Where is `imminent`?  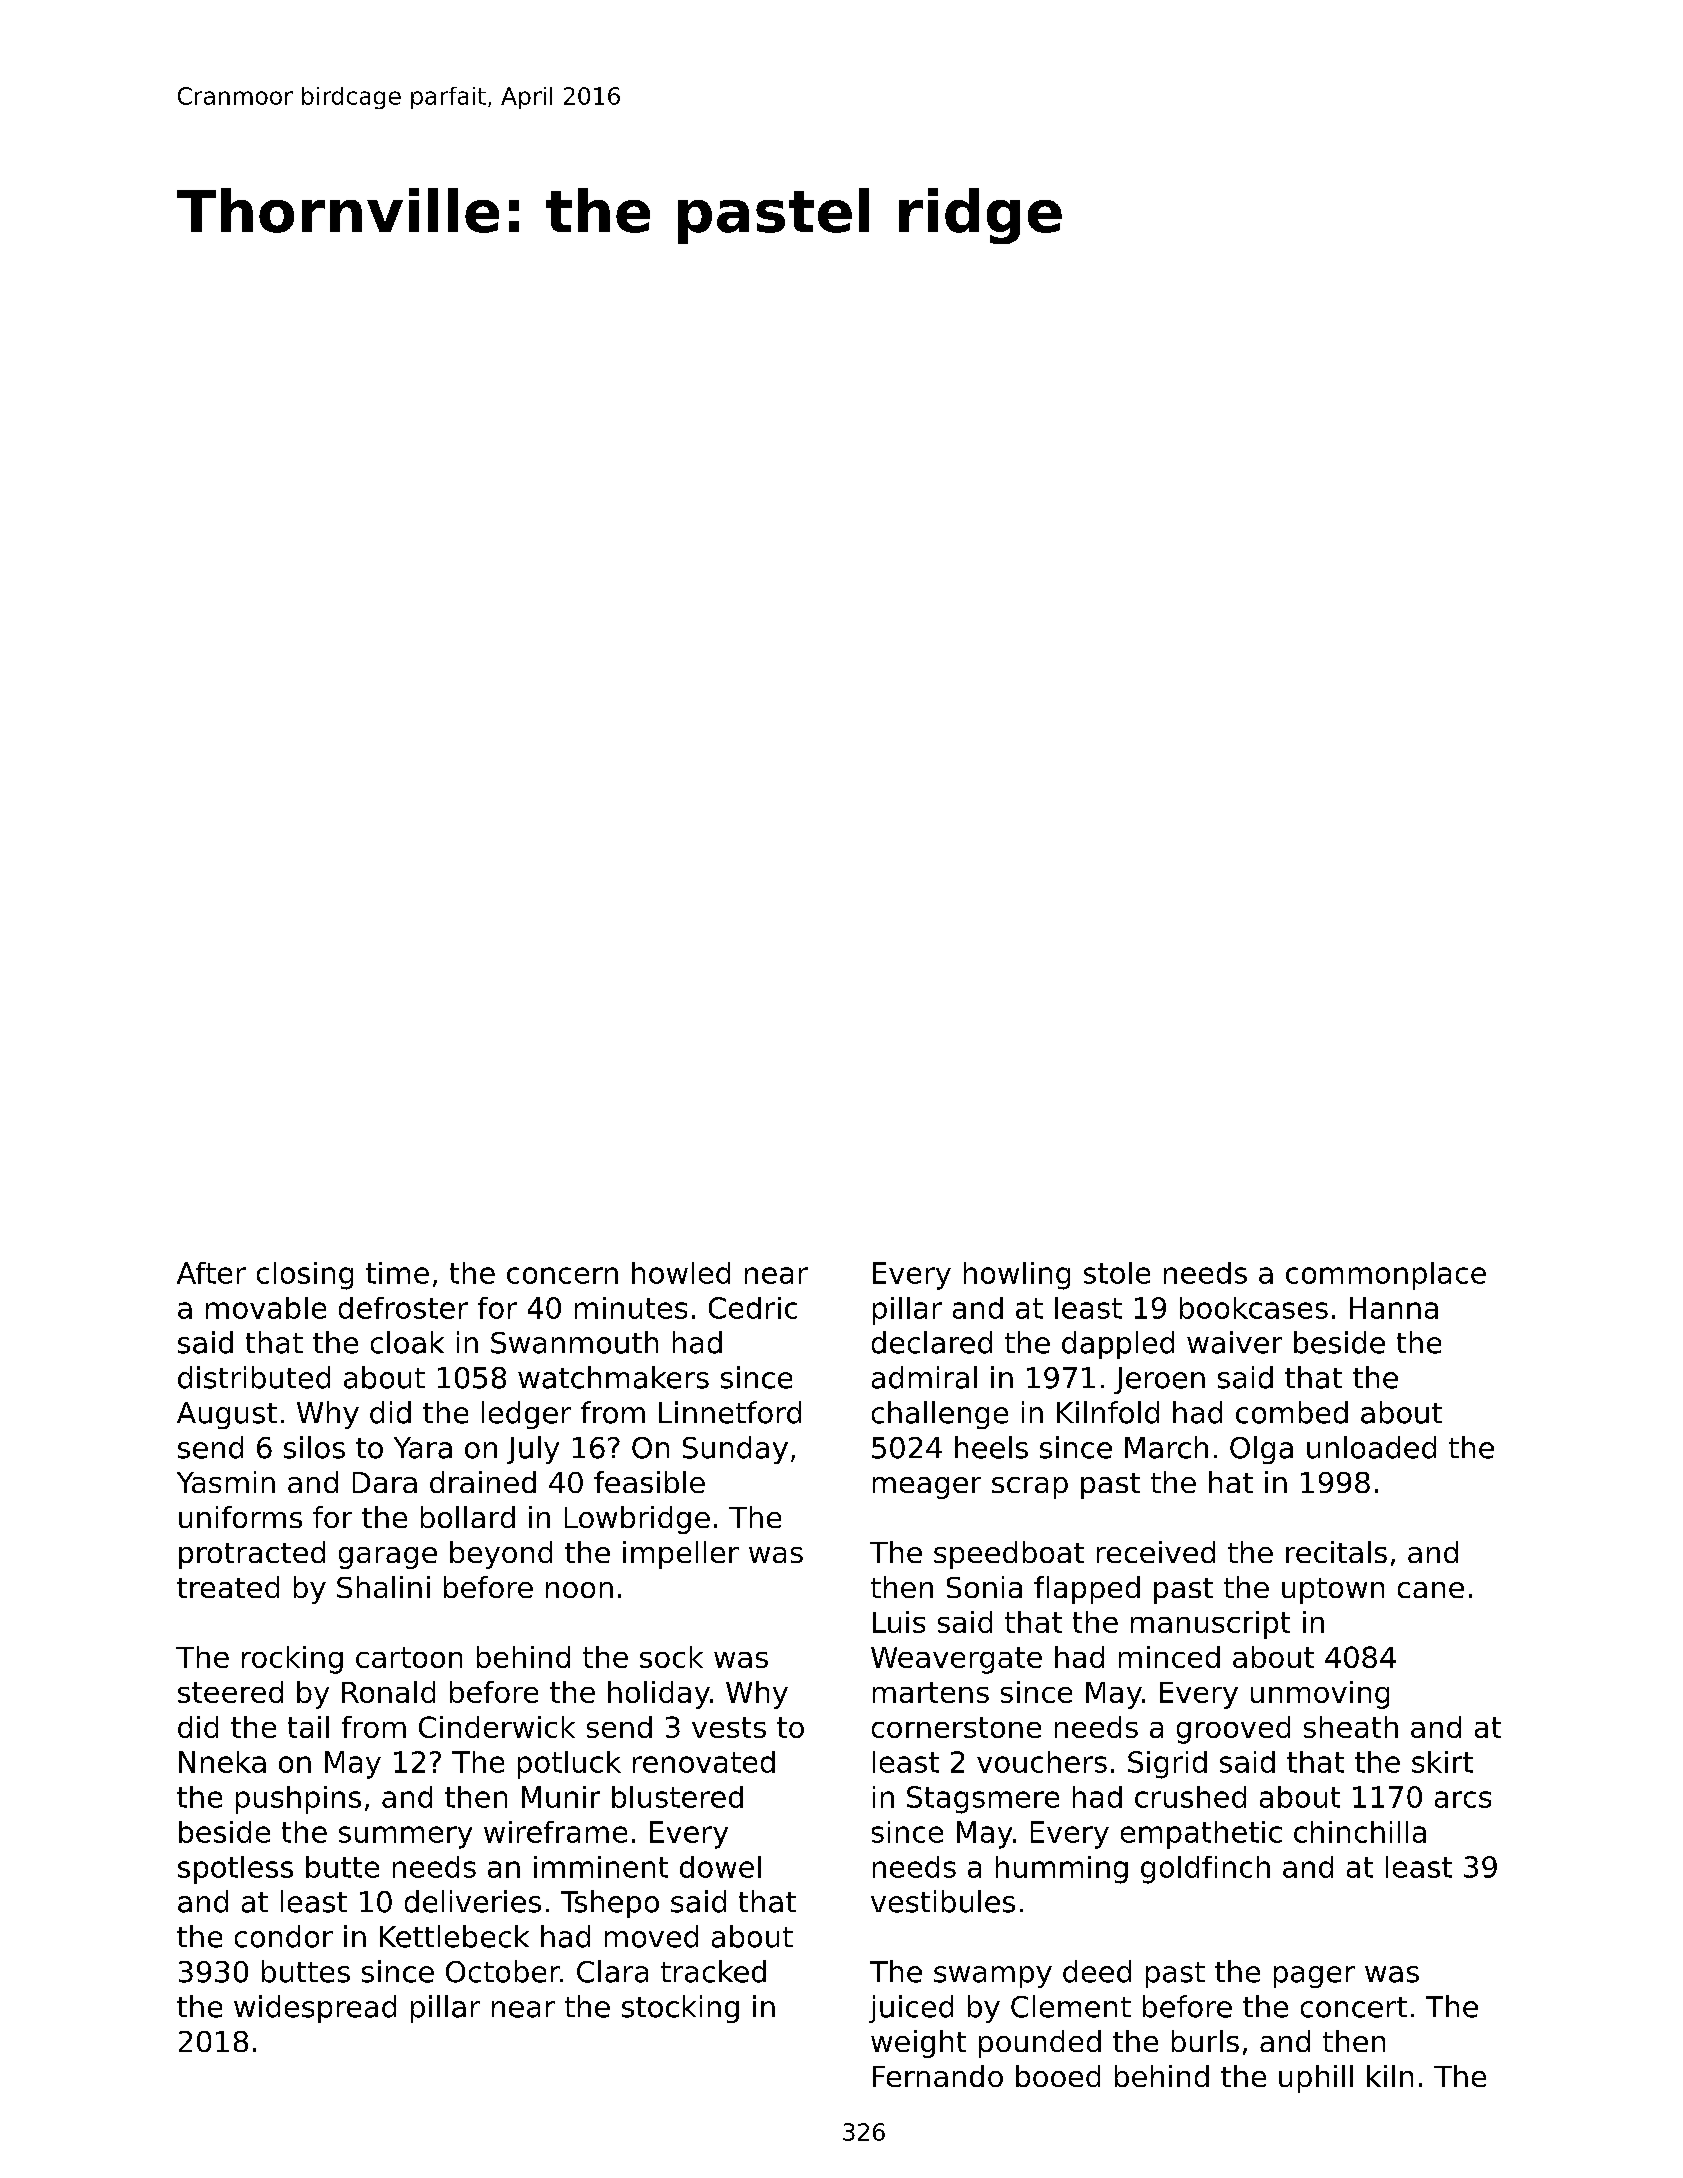
imminent is located at coordinates (601, 1867).
